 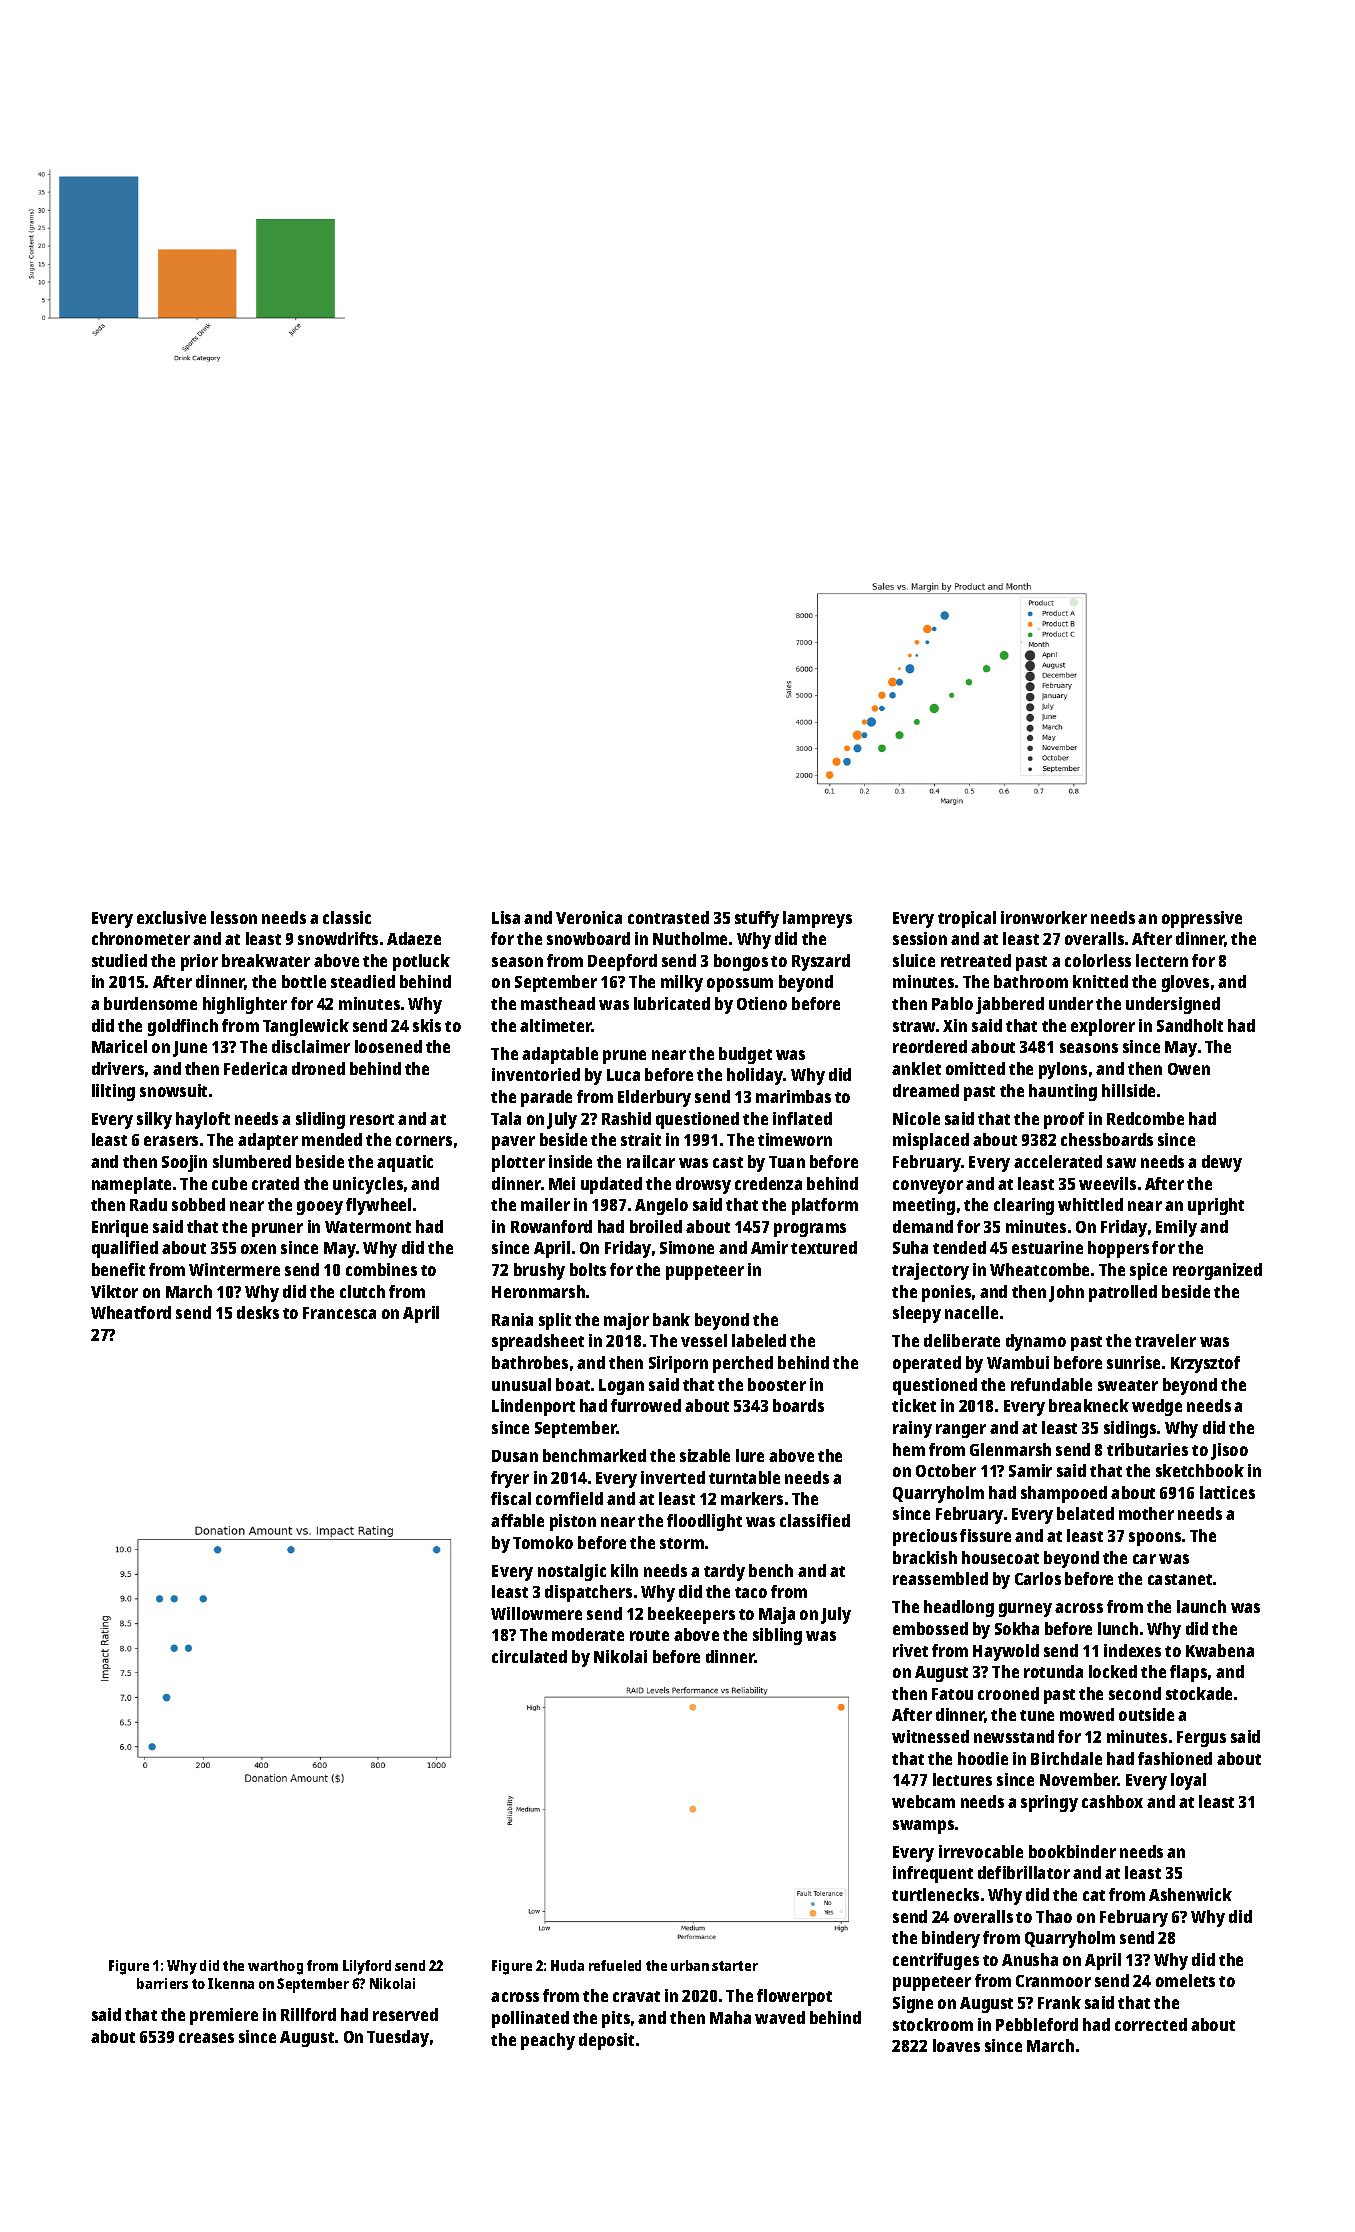 I want to click on qualified, so click(x=125, y=1249).
